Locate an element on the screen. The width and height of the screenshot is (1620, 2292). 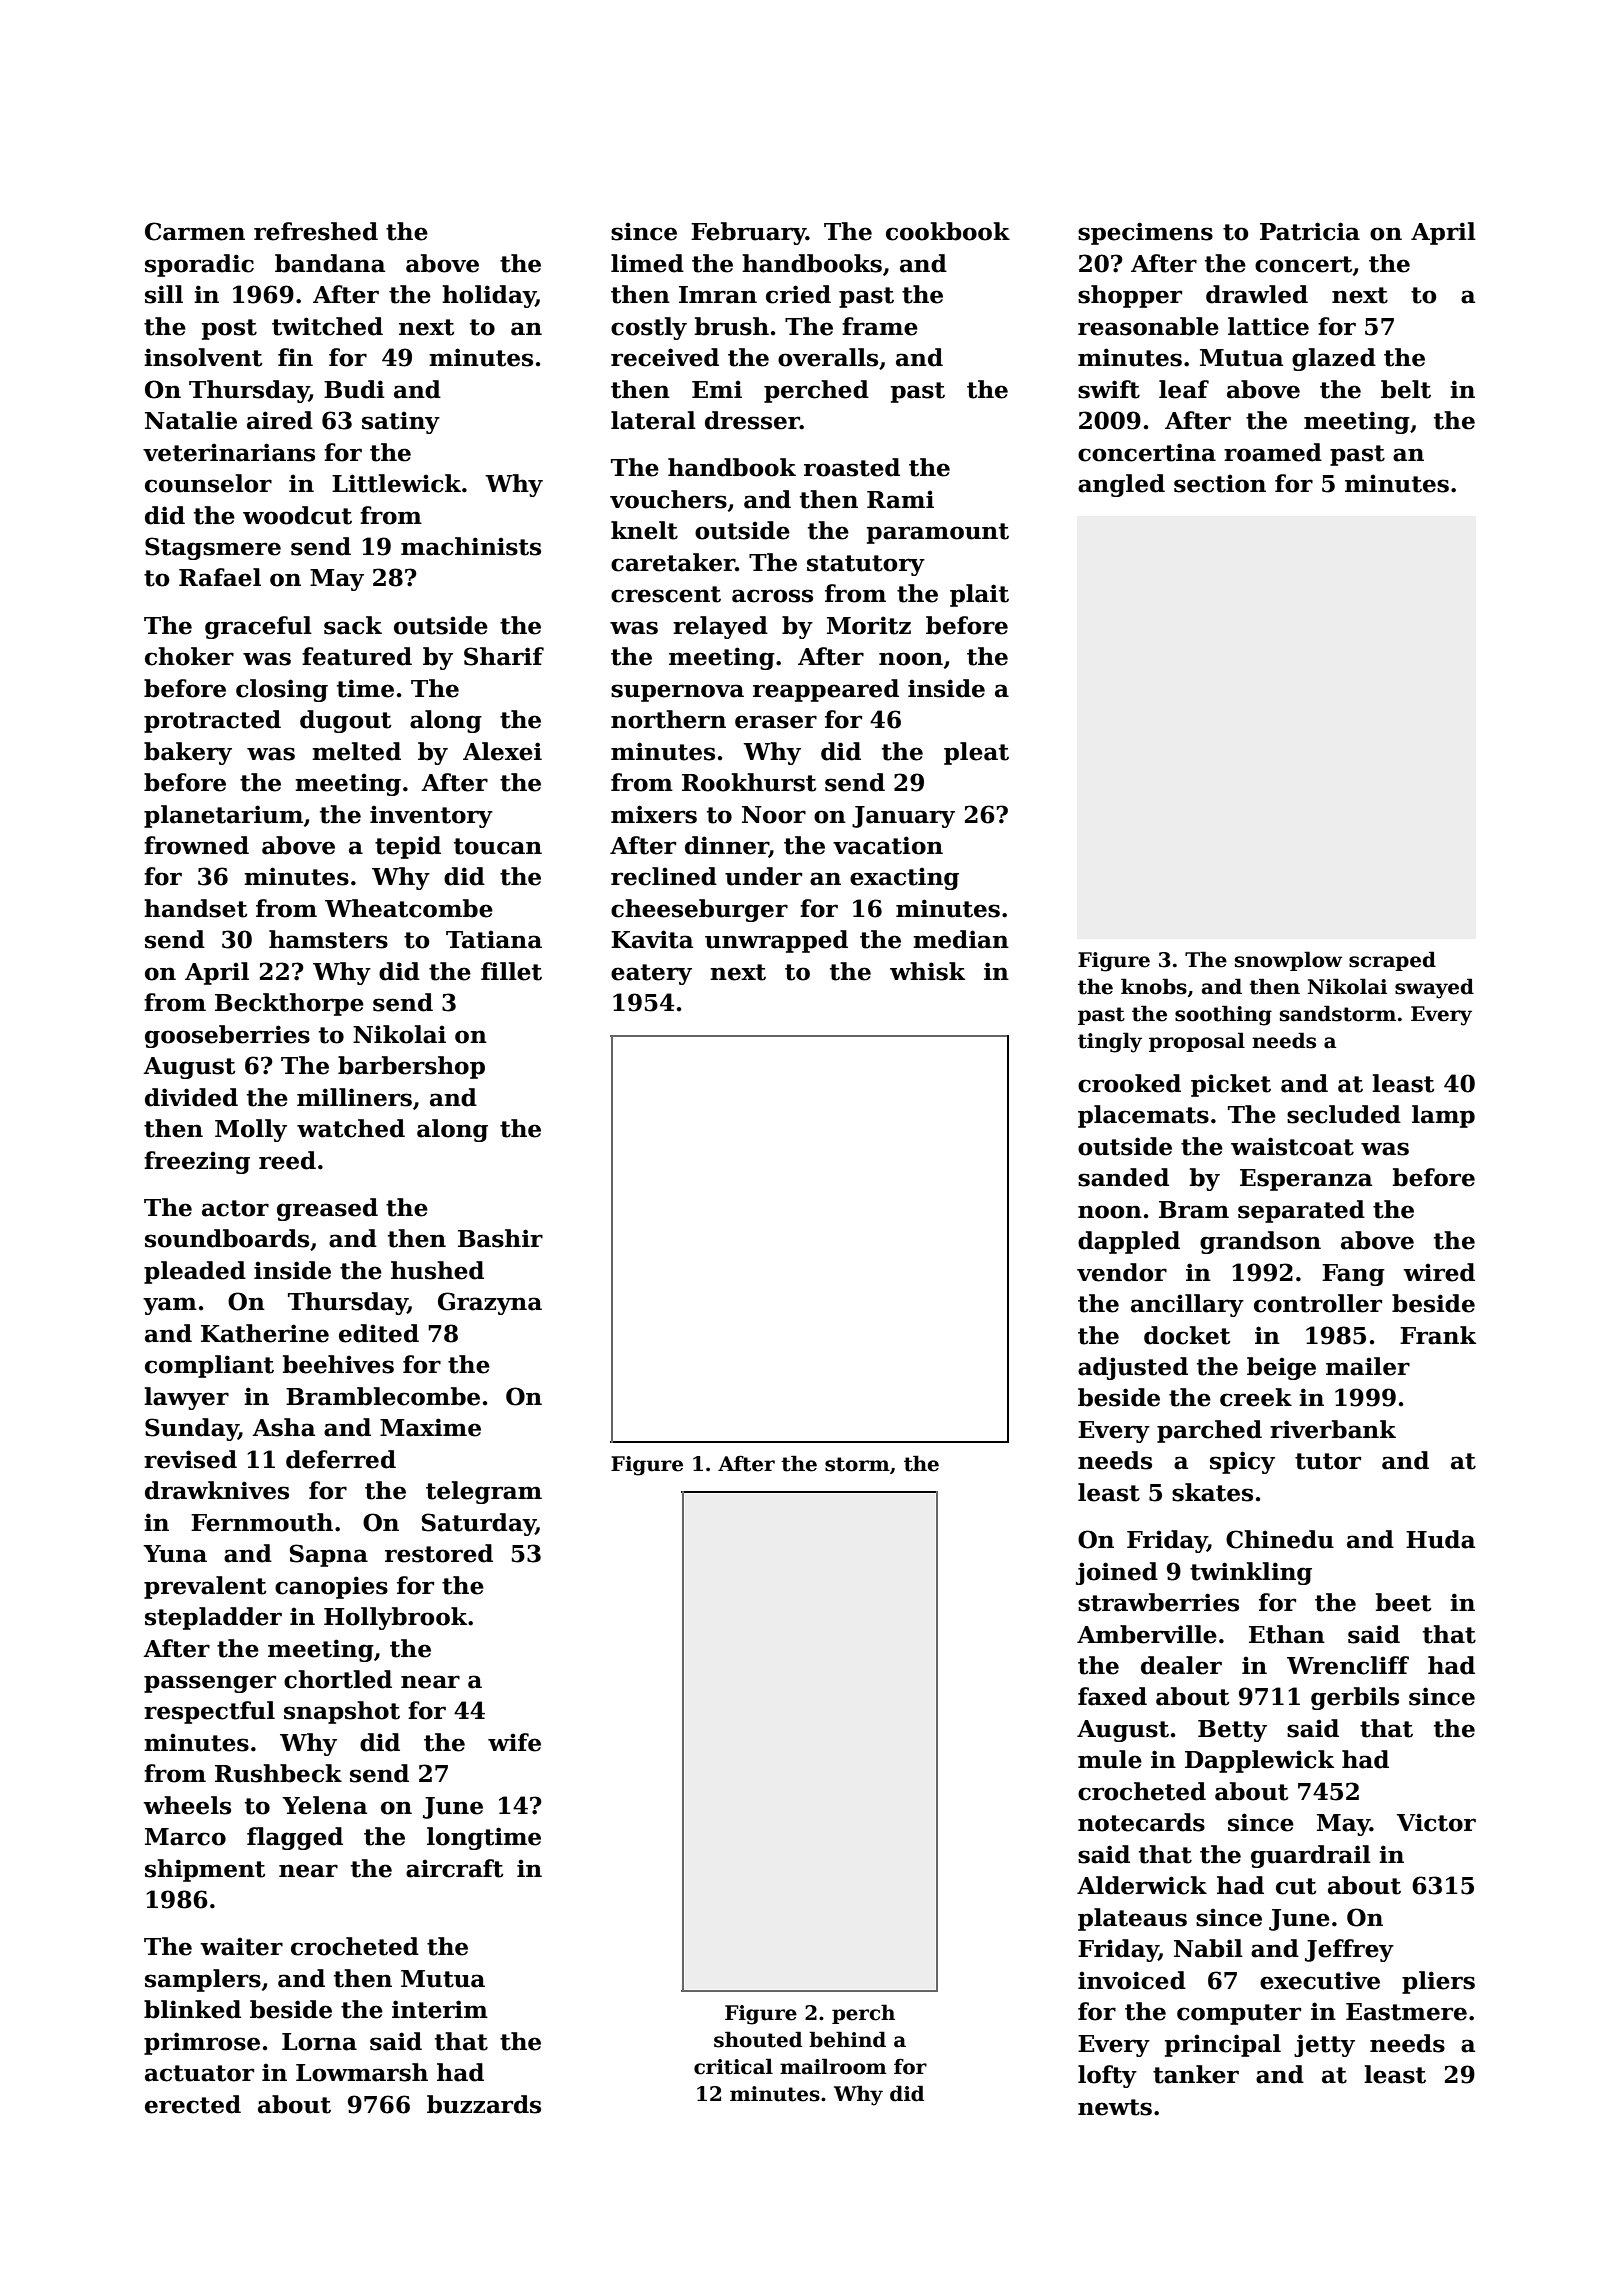
samplers is located at coordinates (203, 1980).
